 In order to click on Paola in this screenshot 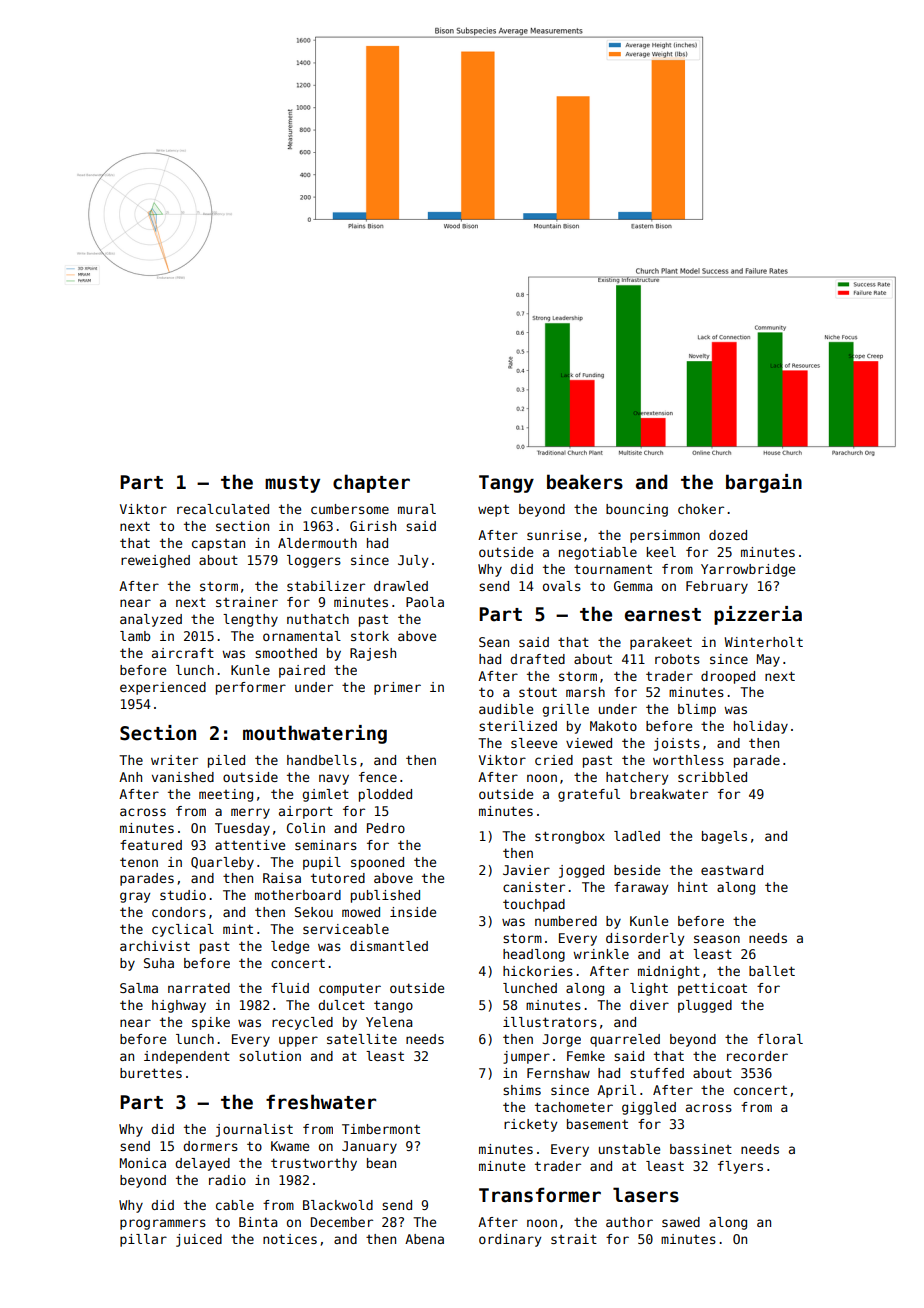, I will do `click(425, 602)`.
